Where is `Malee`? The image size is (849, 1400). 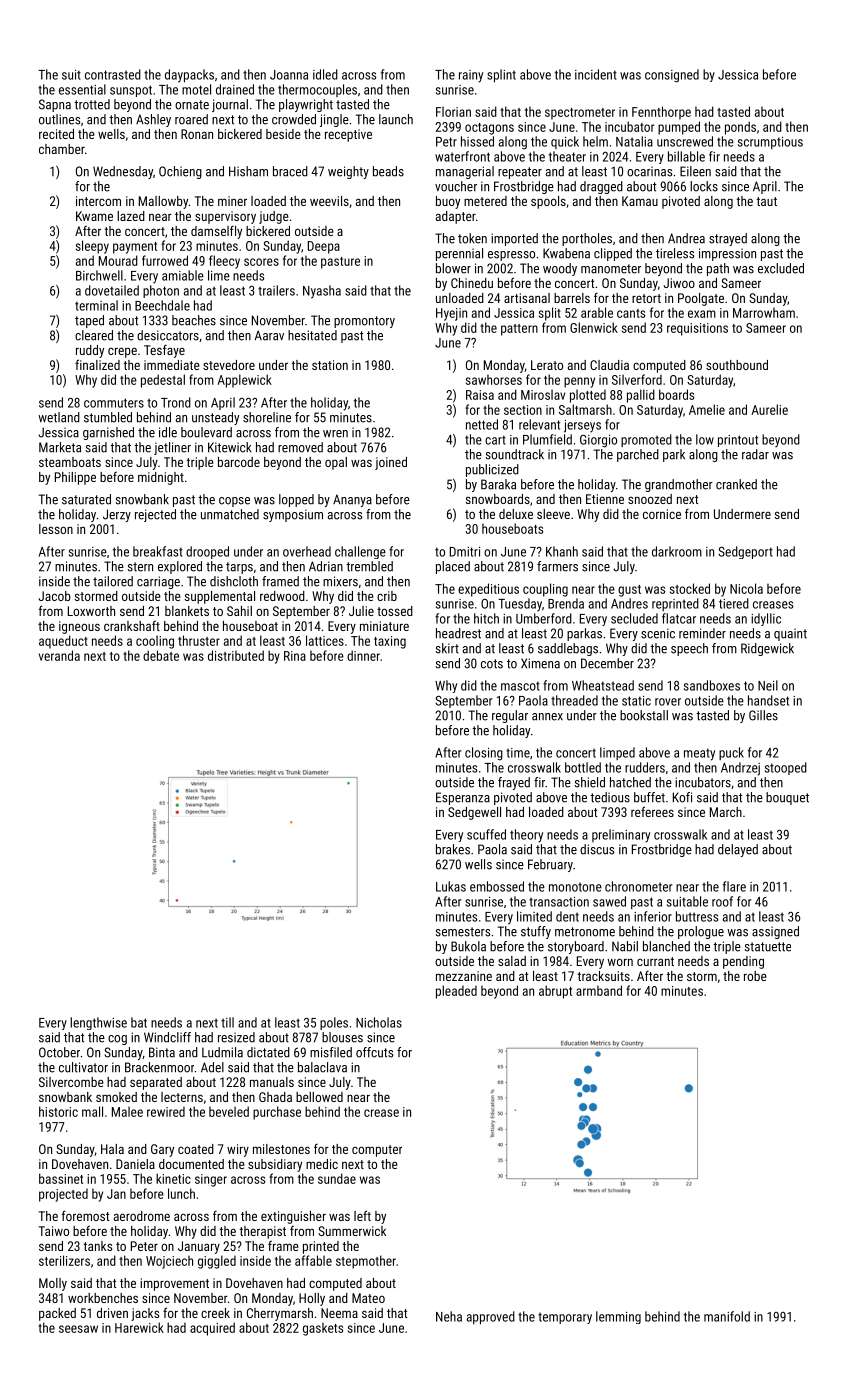 Malee is located at coordinates (127, 1111).
